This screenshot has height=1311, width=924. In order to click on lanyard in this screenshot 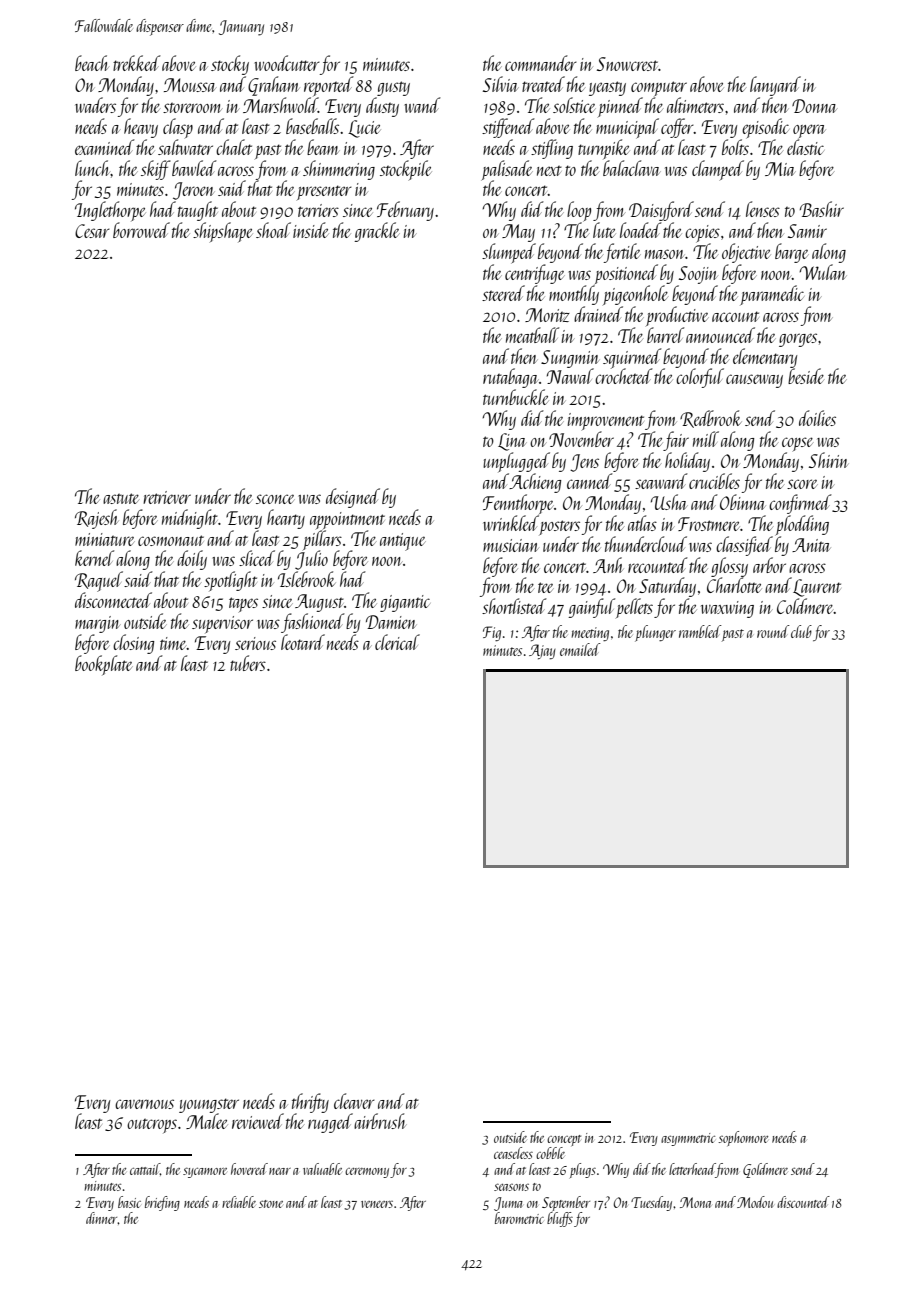, I will do `click(775, 86)`.
